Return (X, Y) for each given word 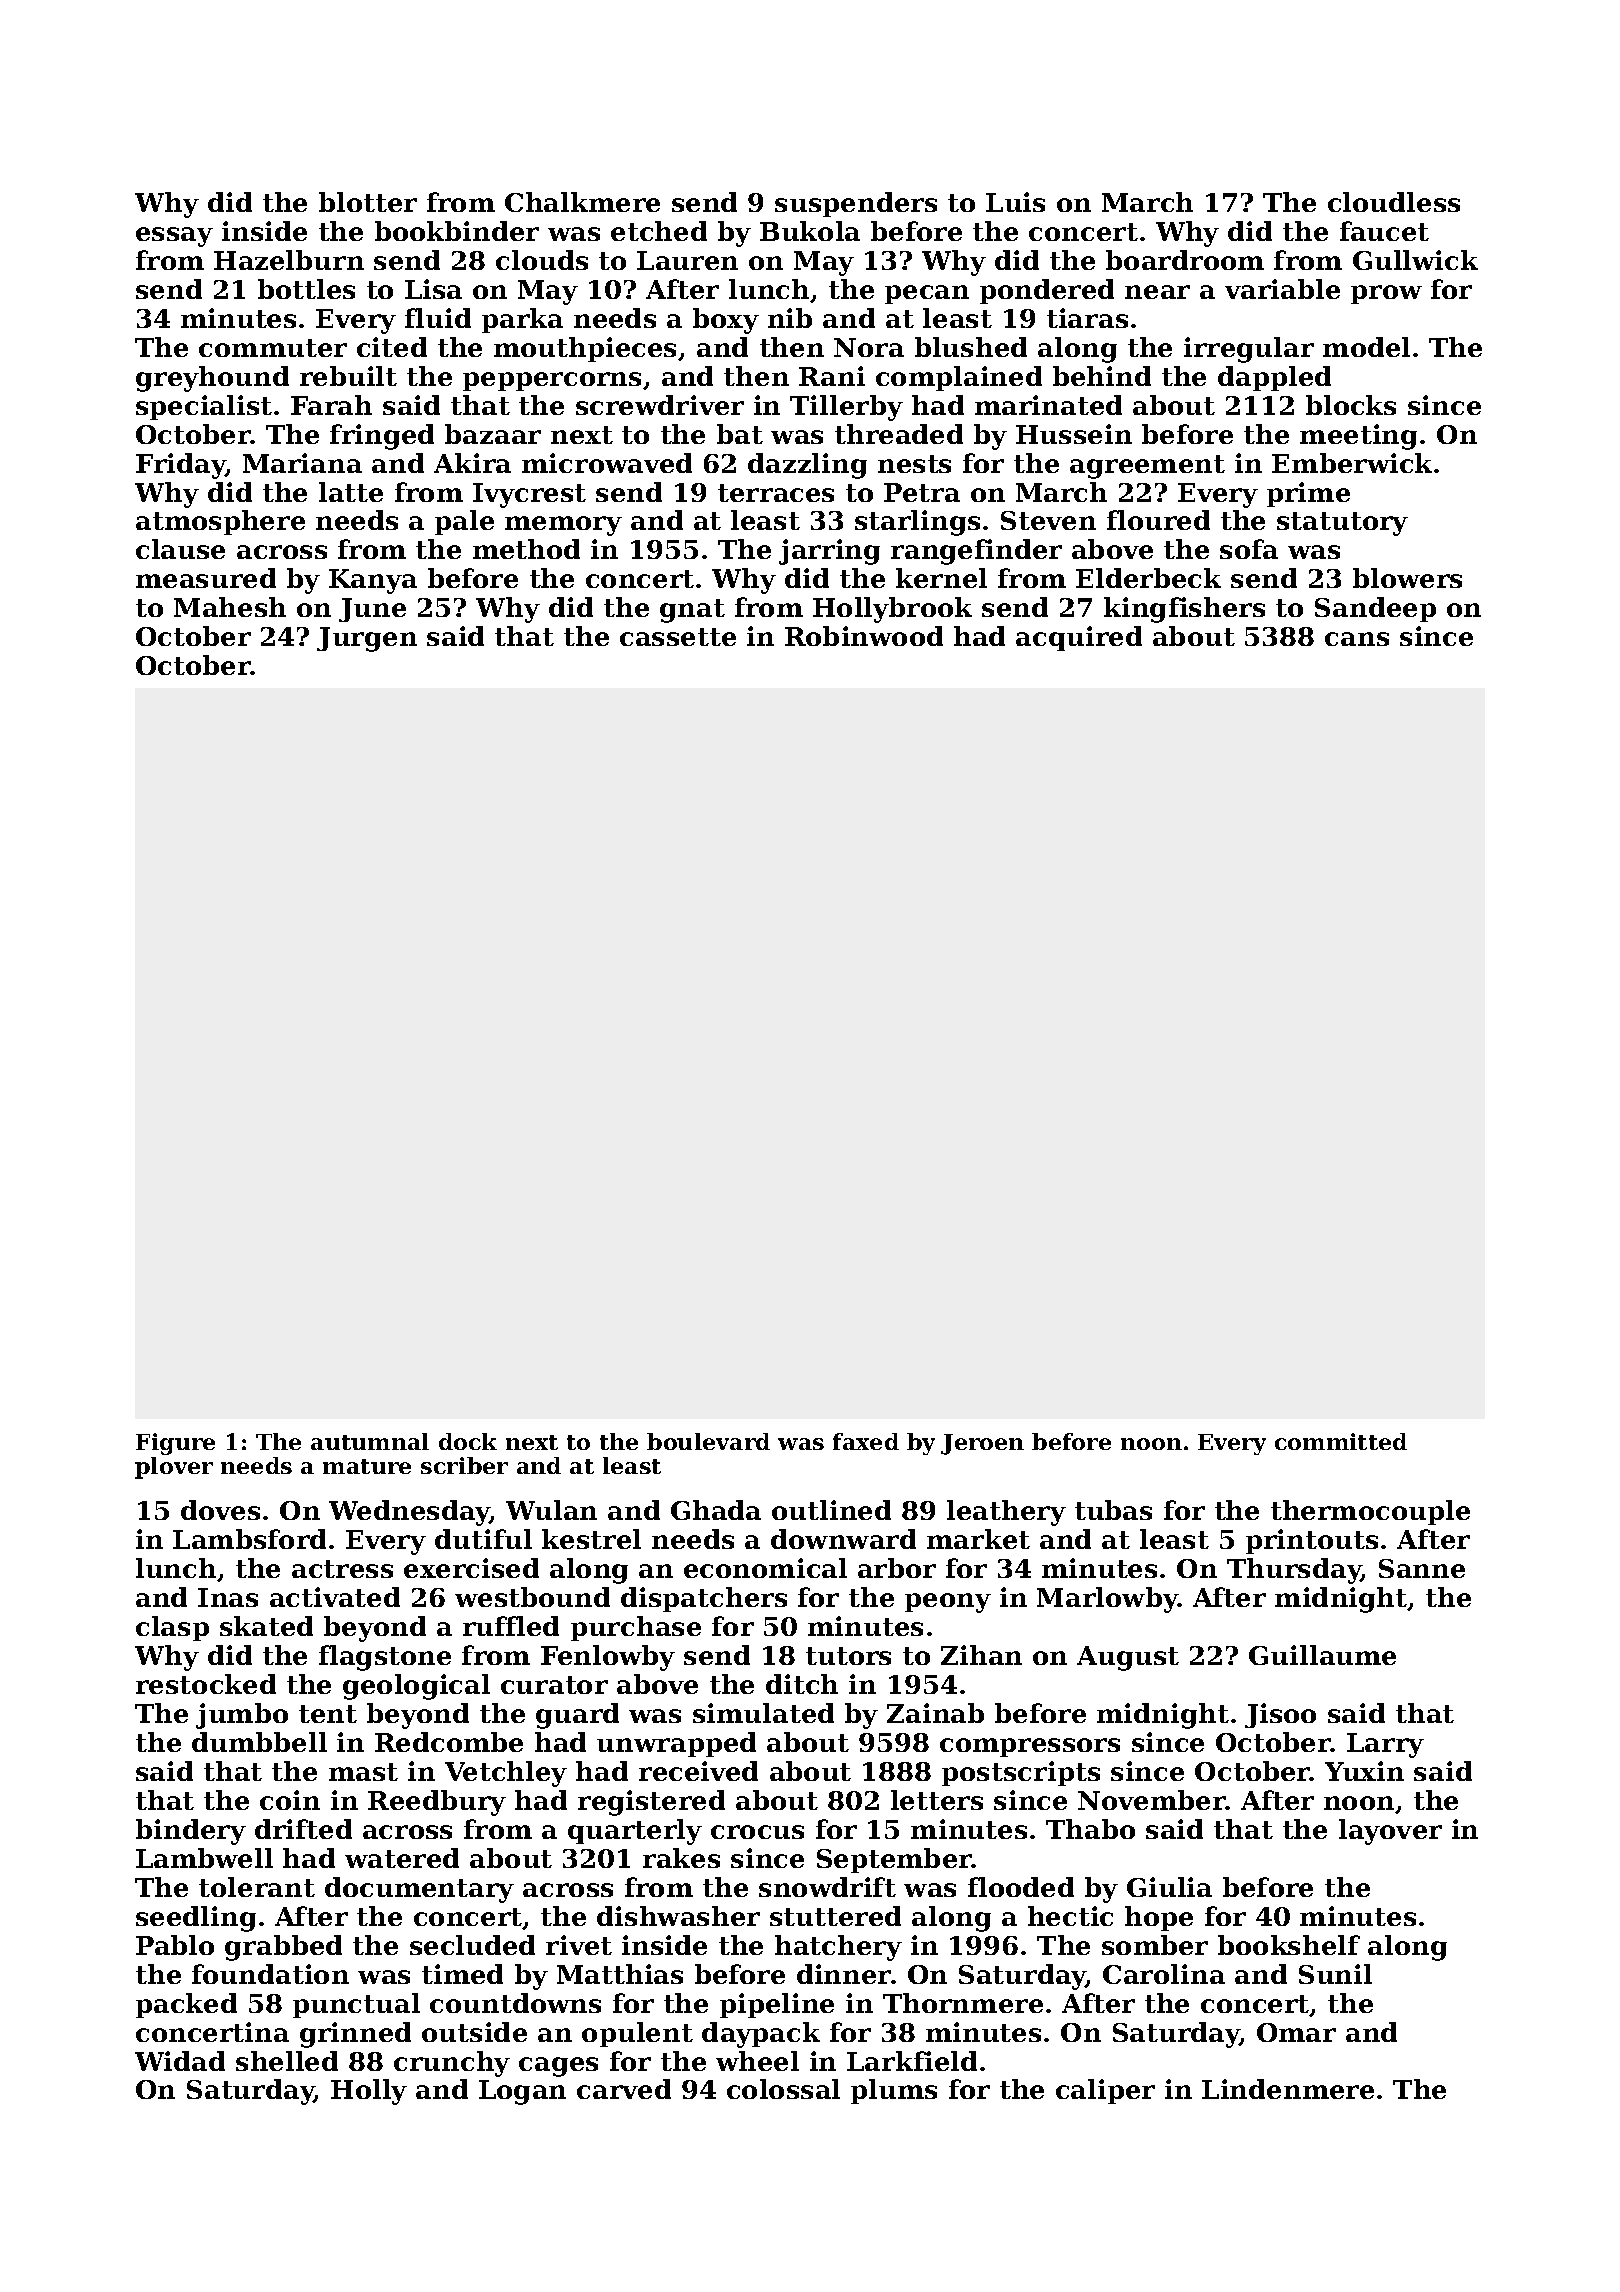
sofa (1249, 549)
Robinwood (864, 636)
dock (468, 1441)
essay (174, 237)
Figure (175, 1444)
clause (180, 549)
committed (1341, 1441)
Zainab (935, 1713)
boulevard (708, 1441)
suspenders (856, 204)
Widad (180, 2061)
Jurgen (367, 639)
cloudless (1394, 202)
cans (1357, 639)
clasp (172, 1628)
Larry (1385, 1745)
